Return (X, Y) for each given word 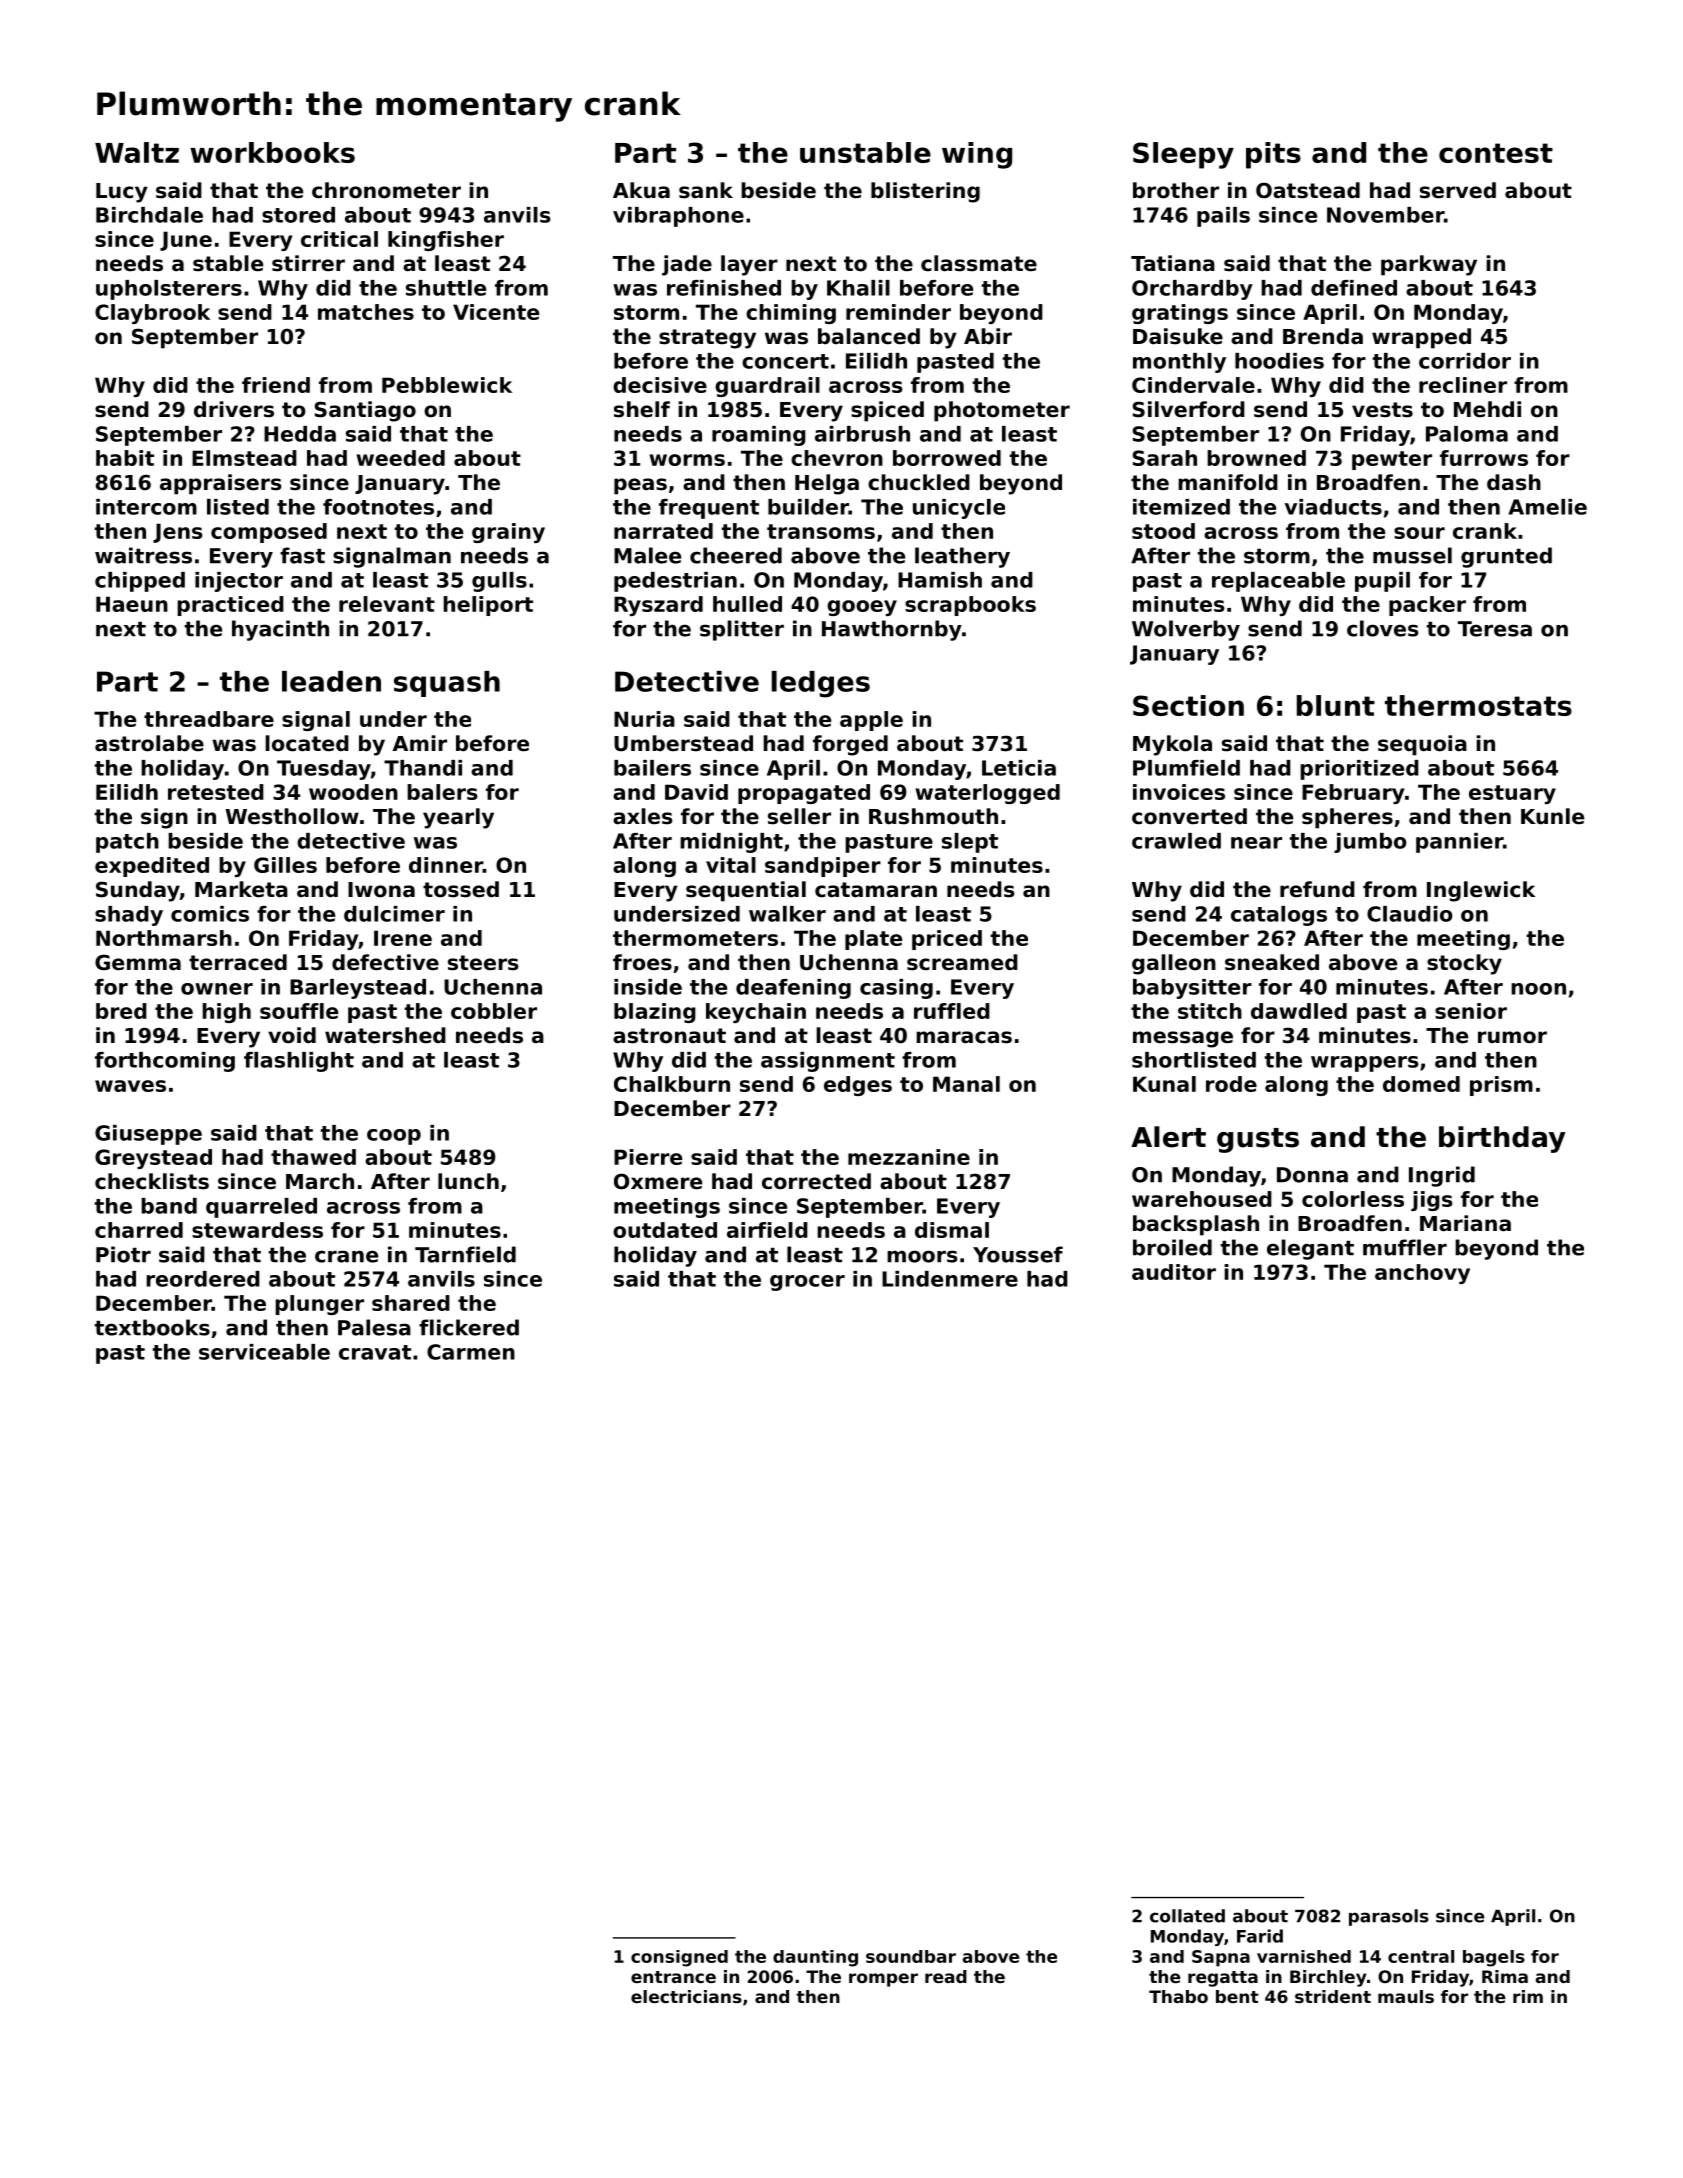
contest (1496, 153)
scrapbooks (970, 606)
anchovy (1422, 1274)
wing (977, 155)
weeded (400, 458)
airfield (767, 1230)
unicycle (959, 509)
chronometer (386, 190)
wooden (353, 792)
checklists (152, 1181)
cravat (375, 1352)
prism (1501, 1086)
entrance (673, 1977)
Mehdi (1487, 409)
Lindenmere (950, 1279)
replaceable (1278, 582)
